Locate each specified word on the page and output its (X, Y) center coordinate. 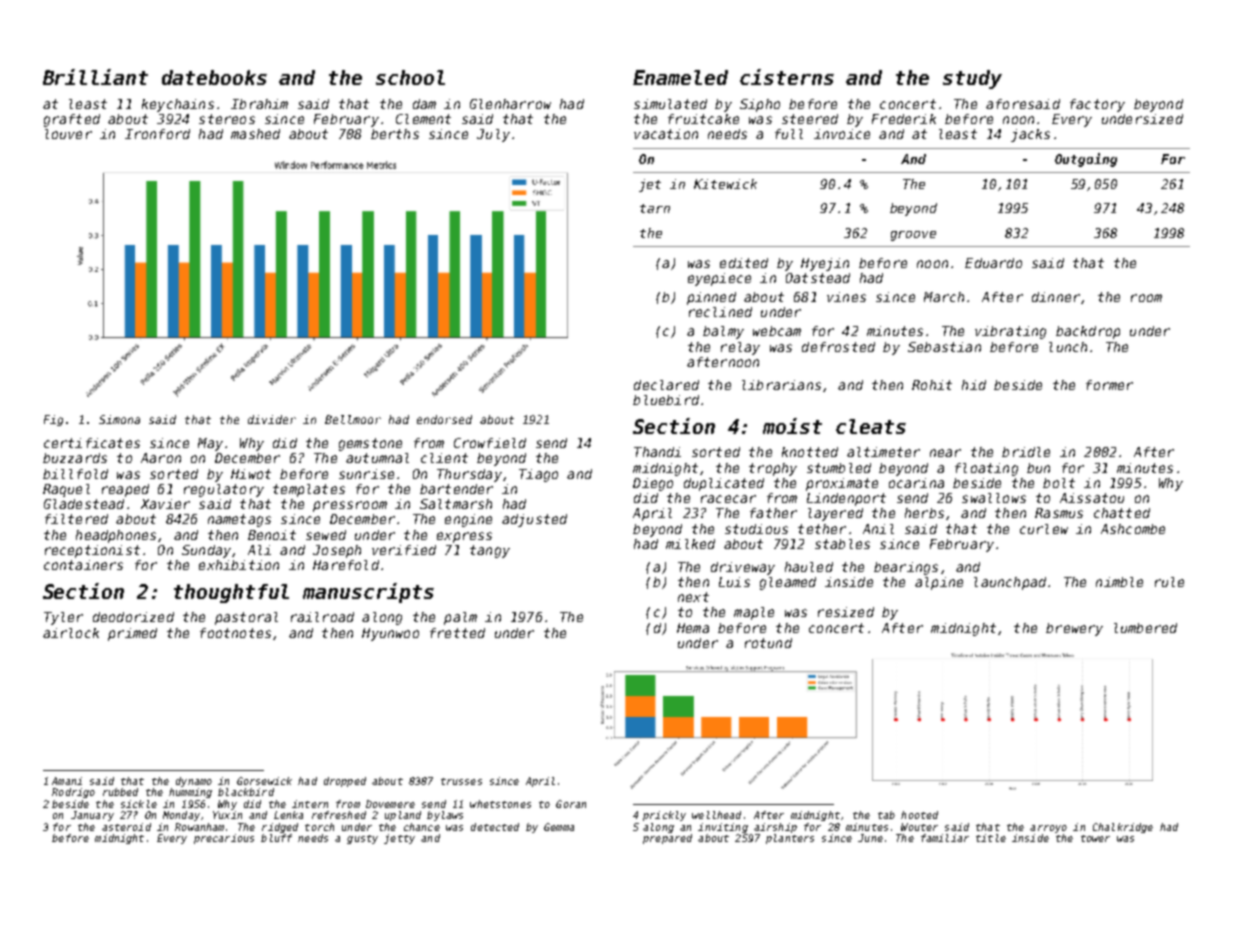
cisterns (787, 77)
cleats (871, 426)
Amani (67, 781)
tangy (490, 551)
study (972, 79)
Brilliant (95, 77)
